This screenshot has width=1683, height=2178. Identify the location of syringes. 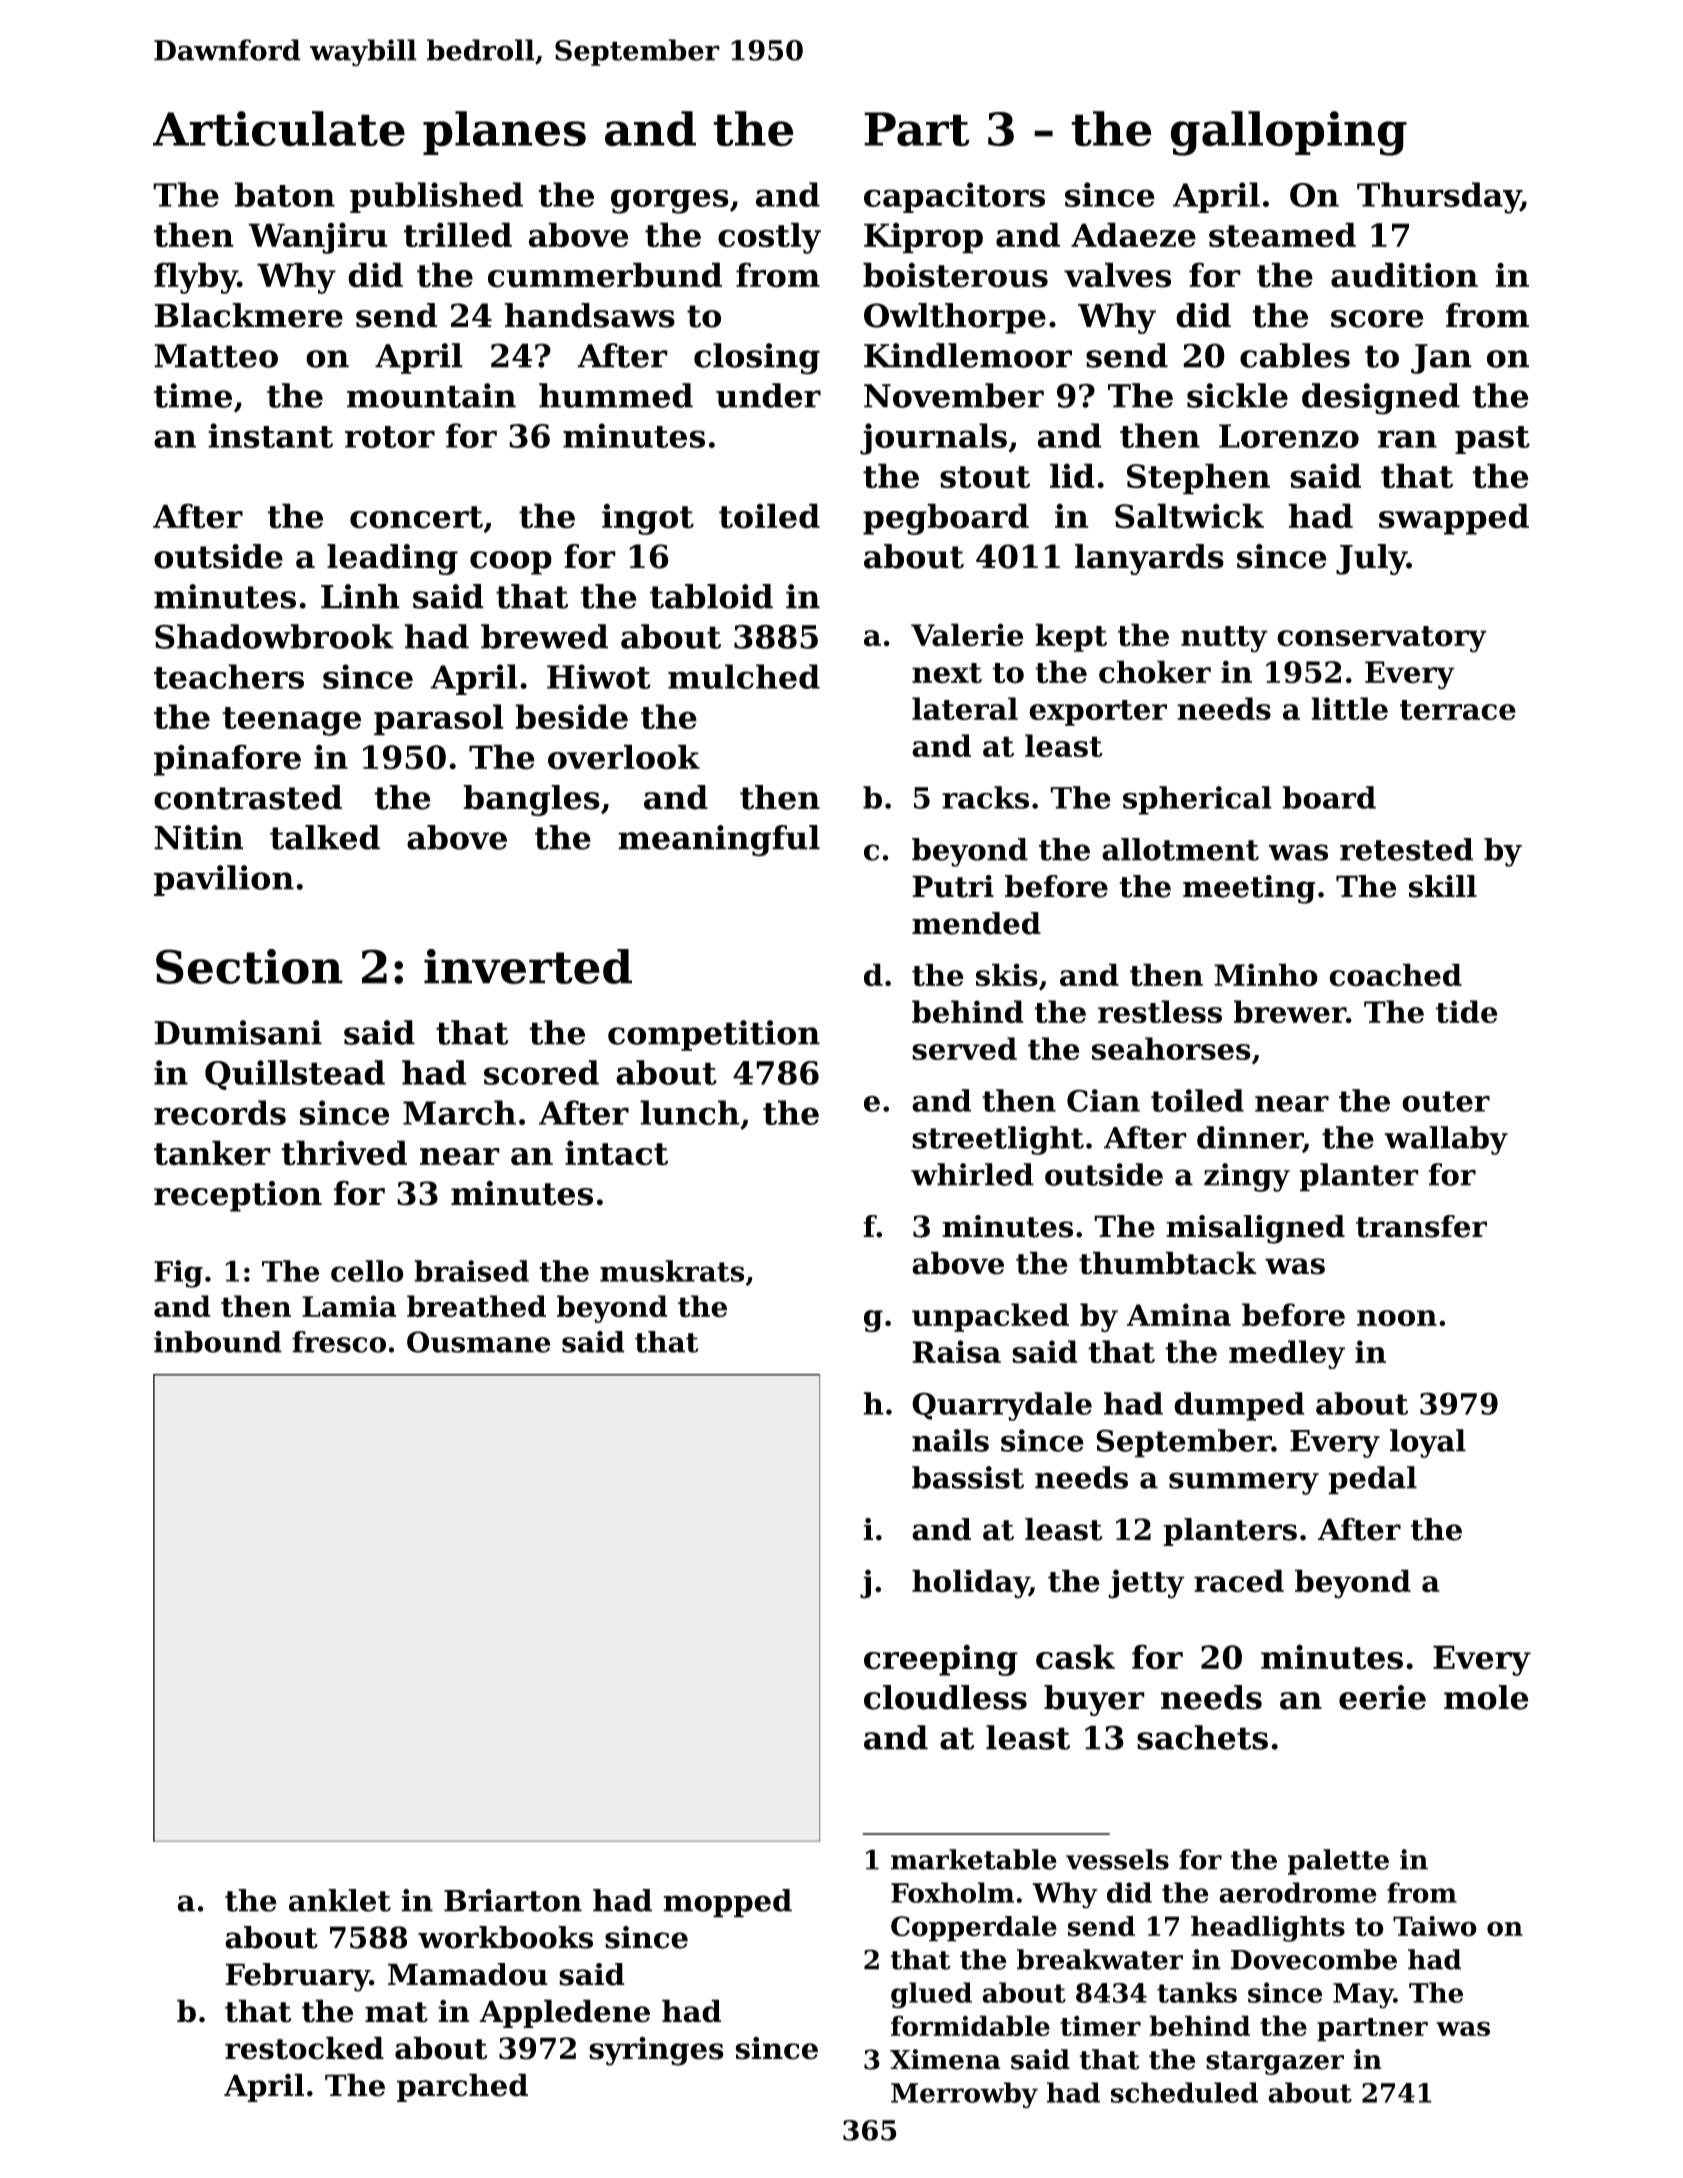
(656, 2051).
